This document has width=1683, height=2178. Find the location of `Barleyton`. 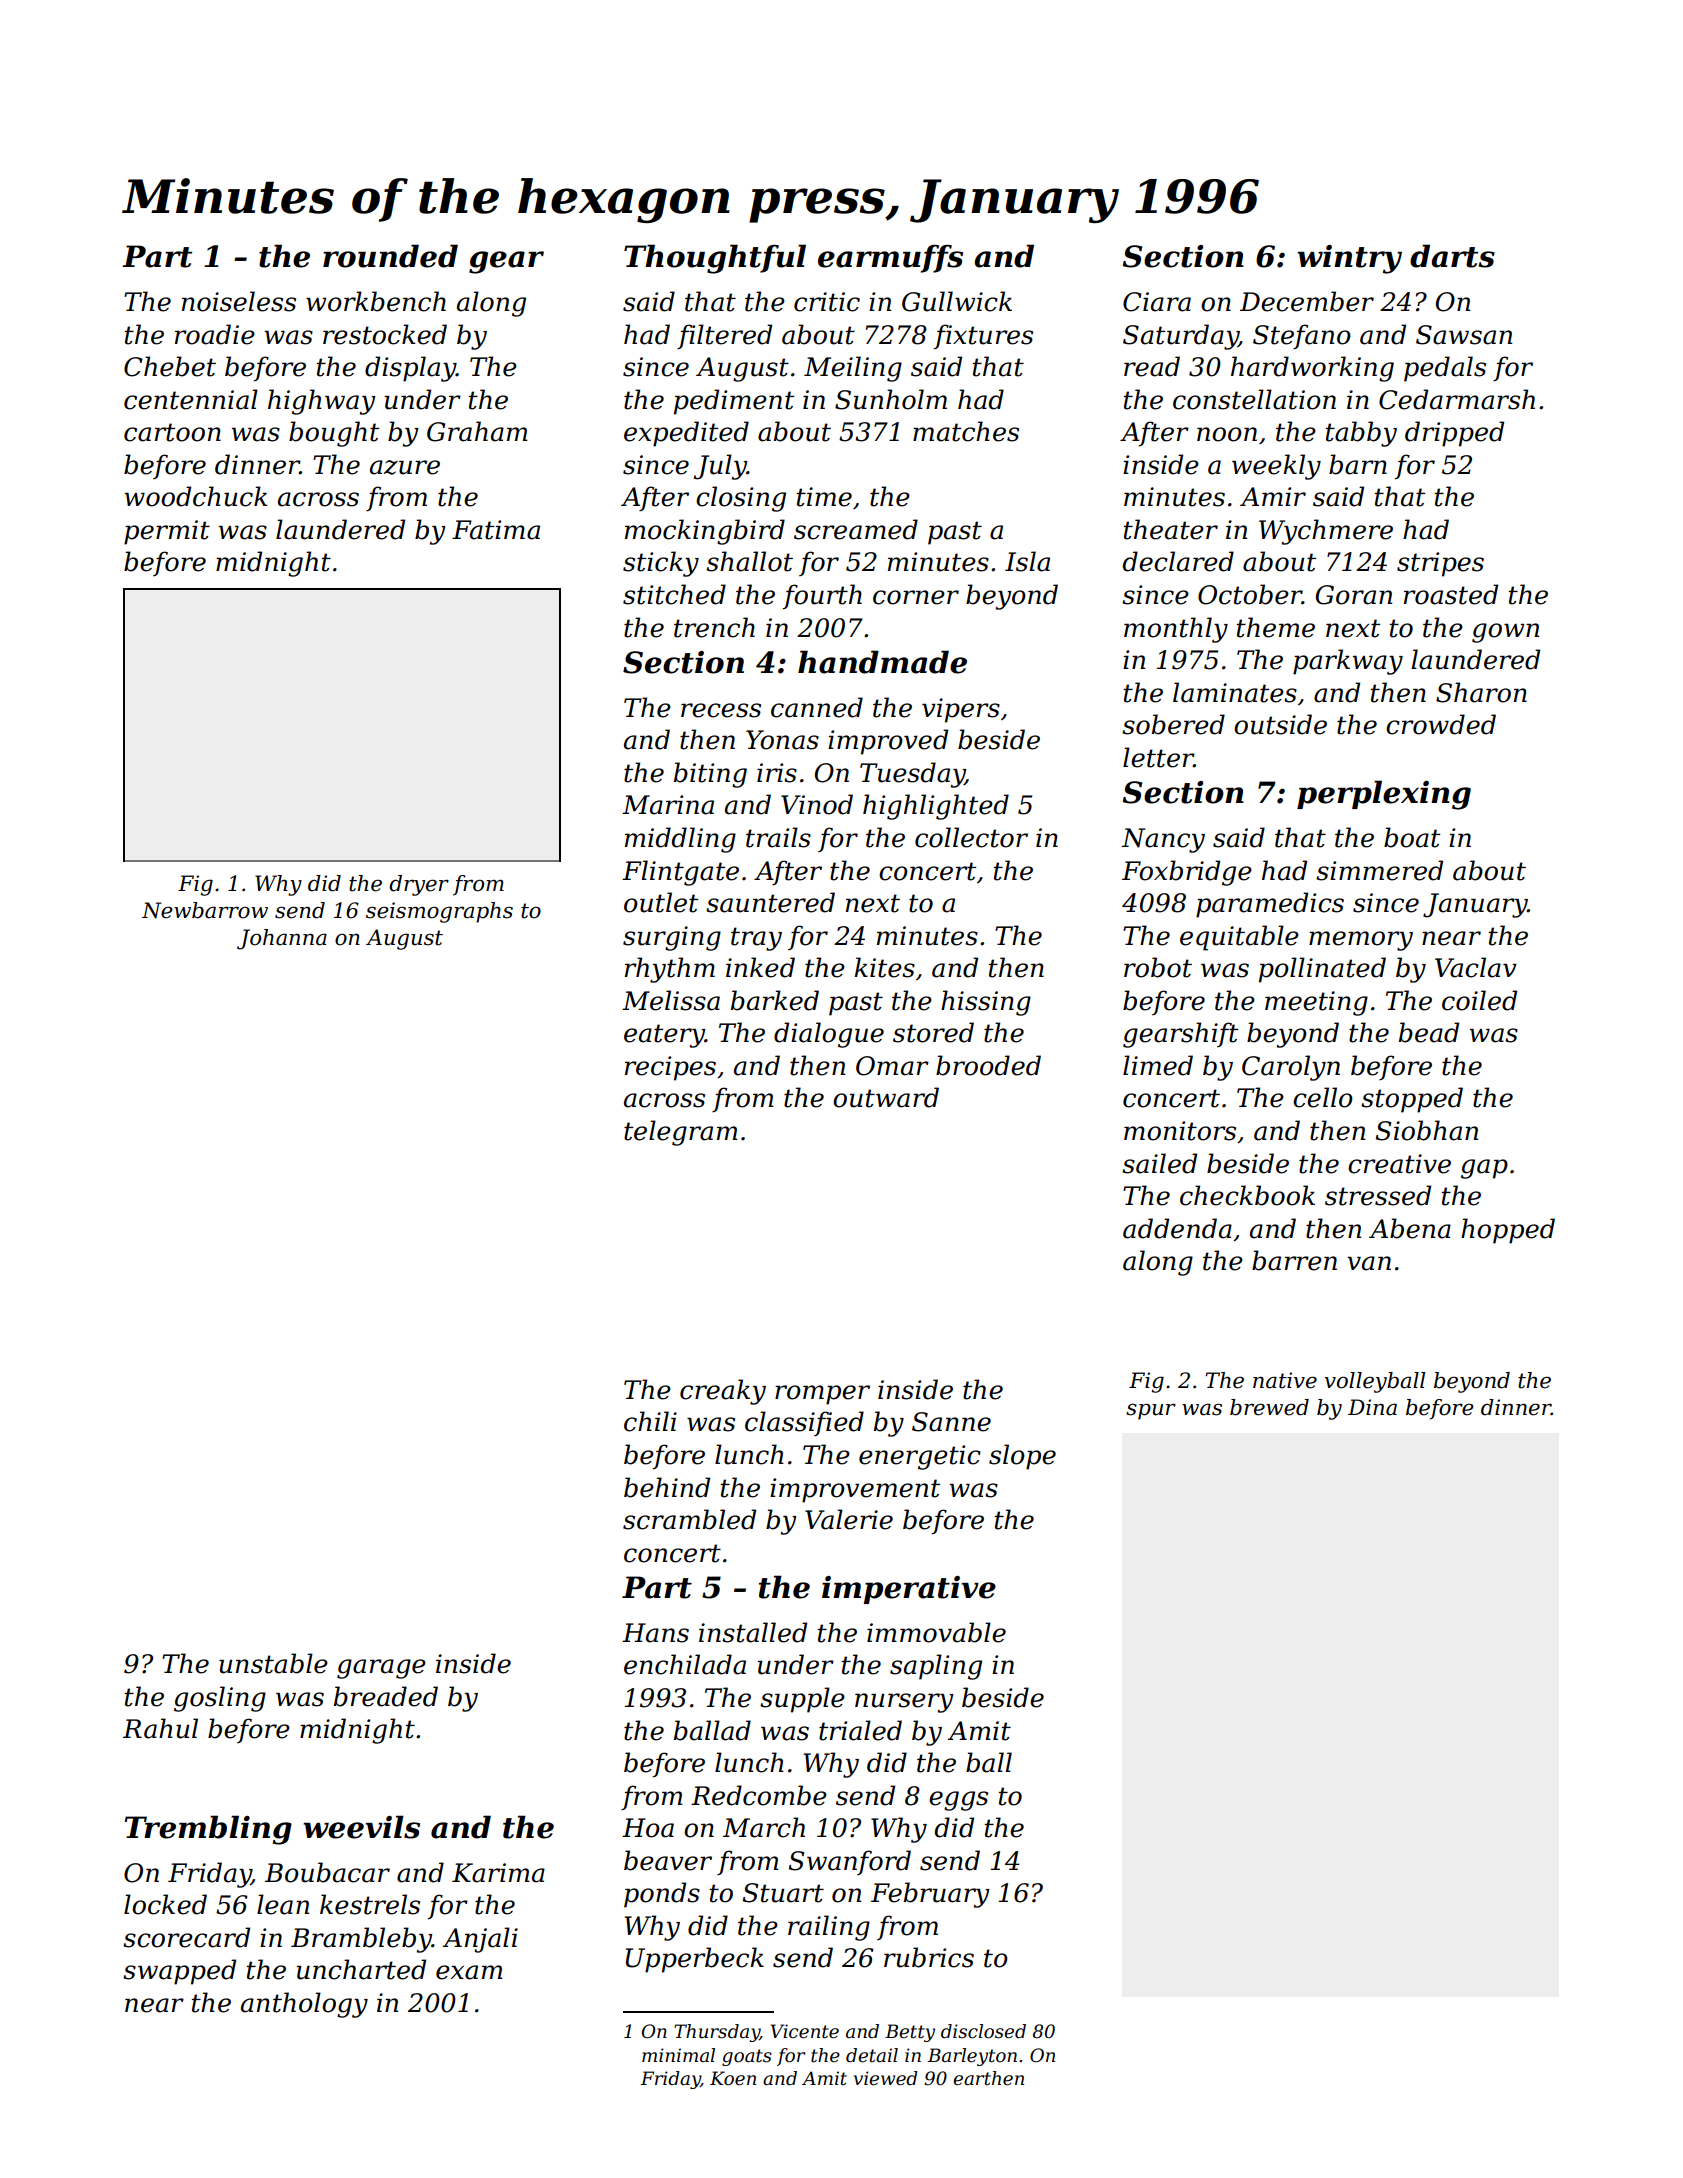

Barleyton is located at coordinates (972, 2057).
